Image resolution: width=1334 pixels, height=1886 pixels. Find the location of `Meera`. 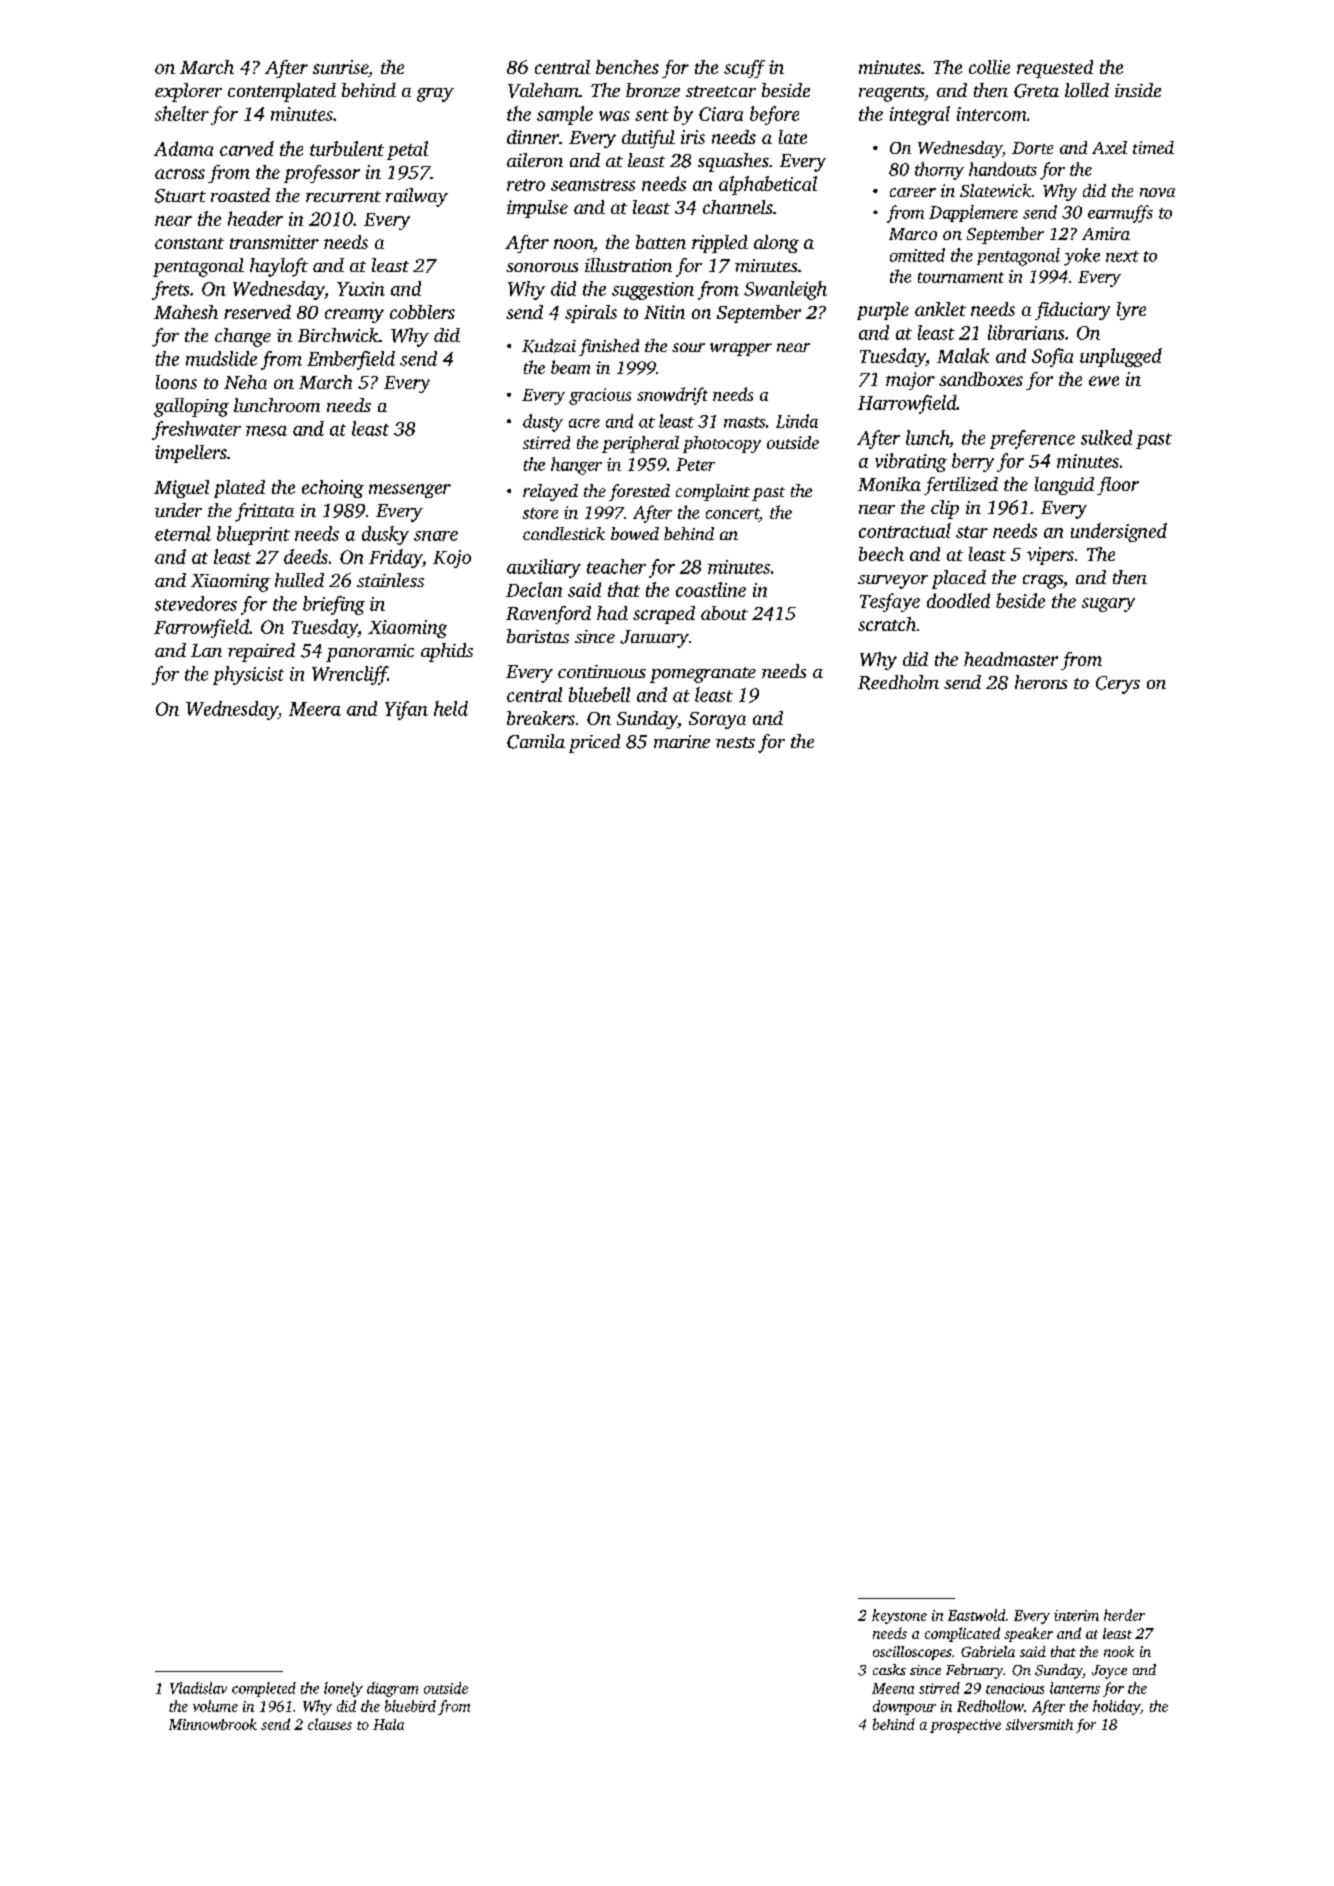

Meera is located at coordinates (315, 709).
